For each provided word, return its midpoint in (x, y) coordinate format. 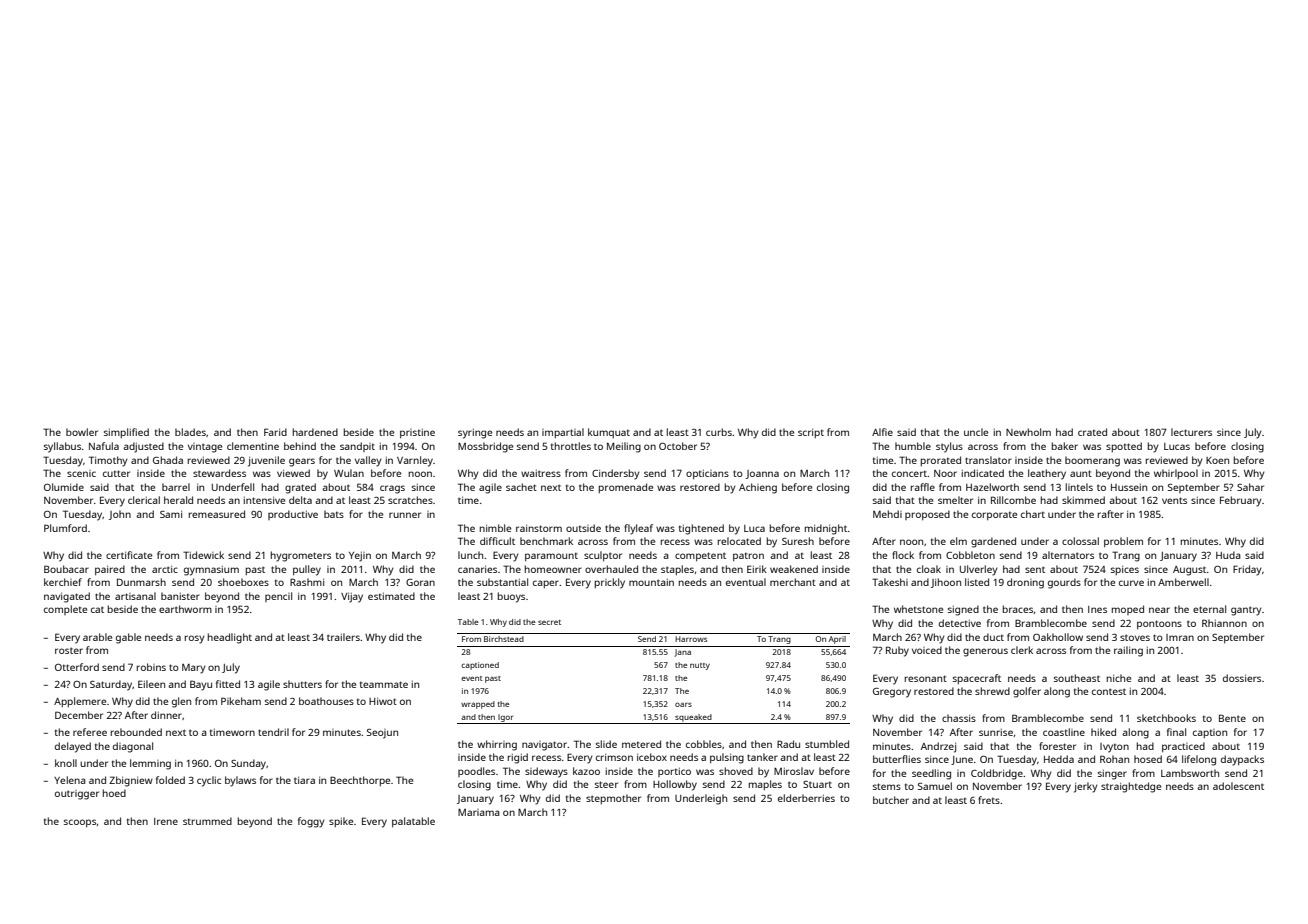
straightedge (1131, 787)
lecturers (1191, 432)
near (1159, 610)
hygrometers (301, 556)
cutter (116, 473)
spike (341, 822)
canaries (477, 569)
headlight (230, 638)
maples (765, 785)
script (811, 433)
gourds (1064, 583)
